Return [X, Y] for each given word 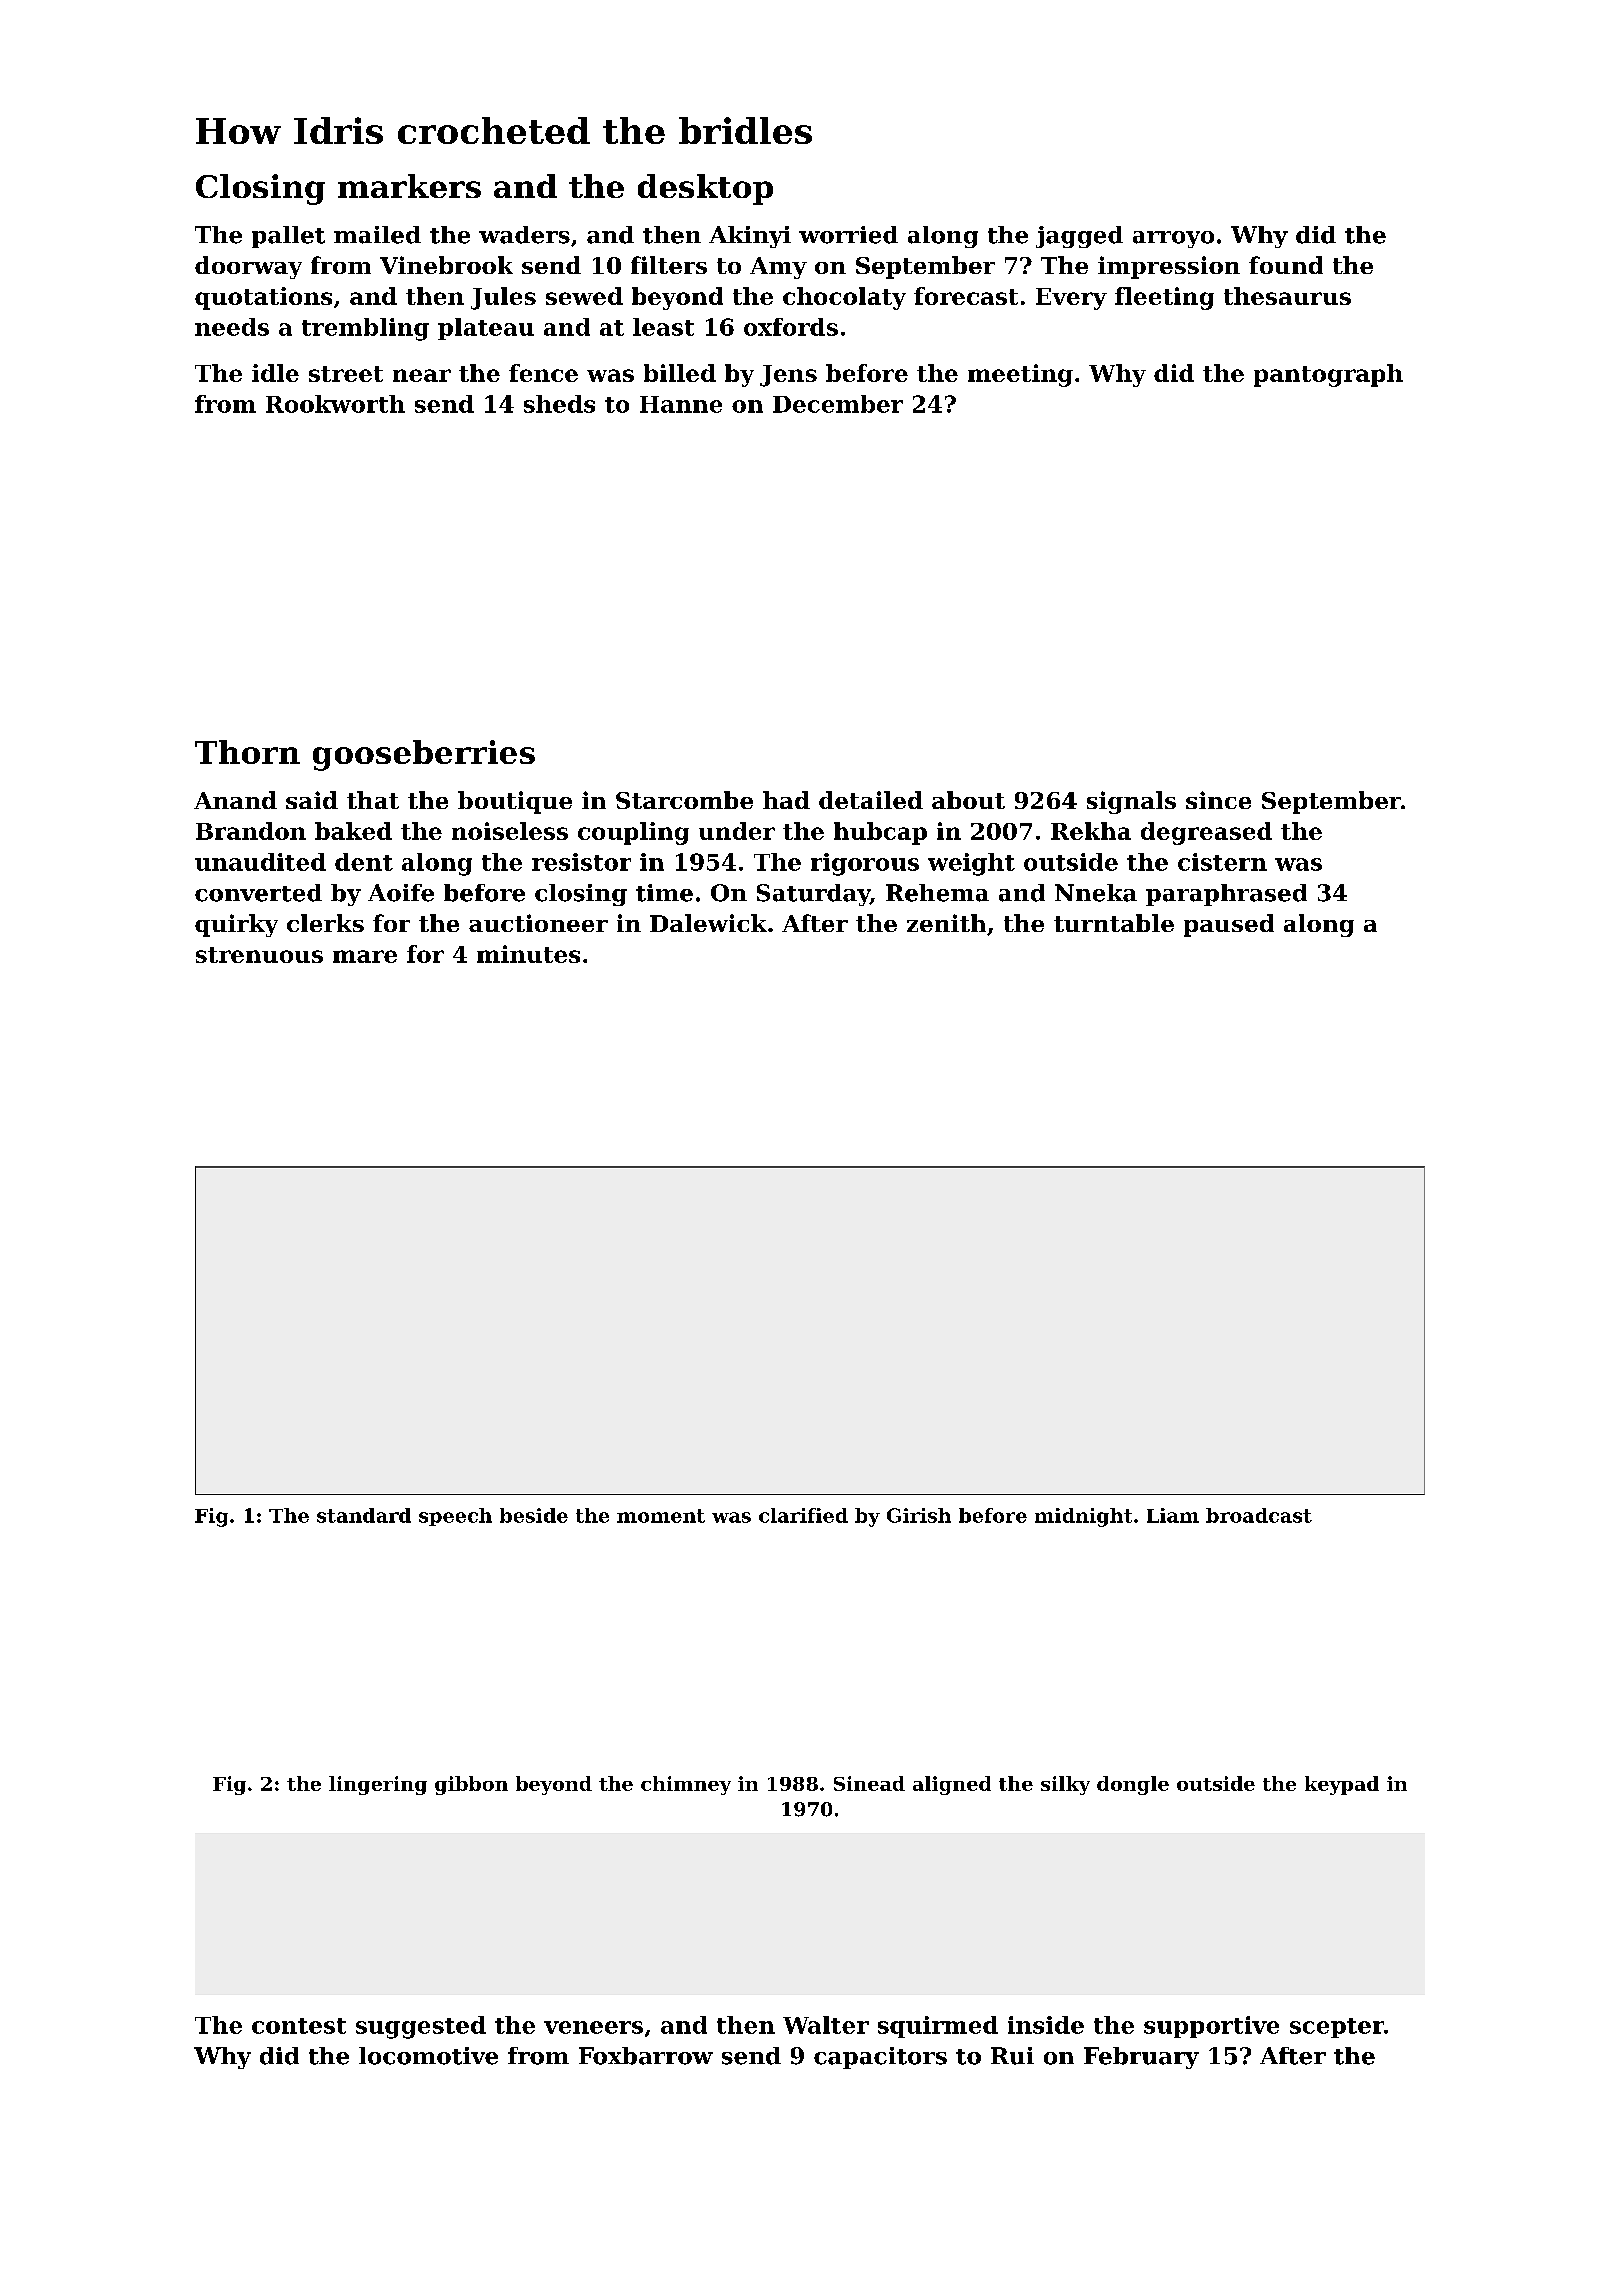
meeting [1020, 375]
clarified [803, 1515]
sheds [559, 404]
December [838, 404]
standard [364, 1515]
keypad [1342, 1785]
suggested [421, 2027]
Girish [919, 1515]
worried [848, 235]
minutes [528, 954]
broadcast [1259, 1515]
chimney [686, 1785]
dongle [1133, 1785]
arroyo [1173, 239]
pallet [288, 237]
